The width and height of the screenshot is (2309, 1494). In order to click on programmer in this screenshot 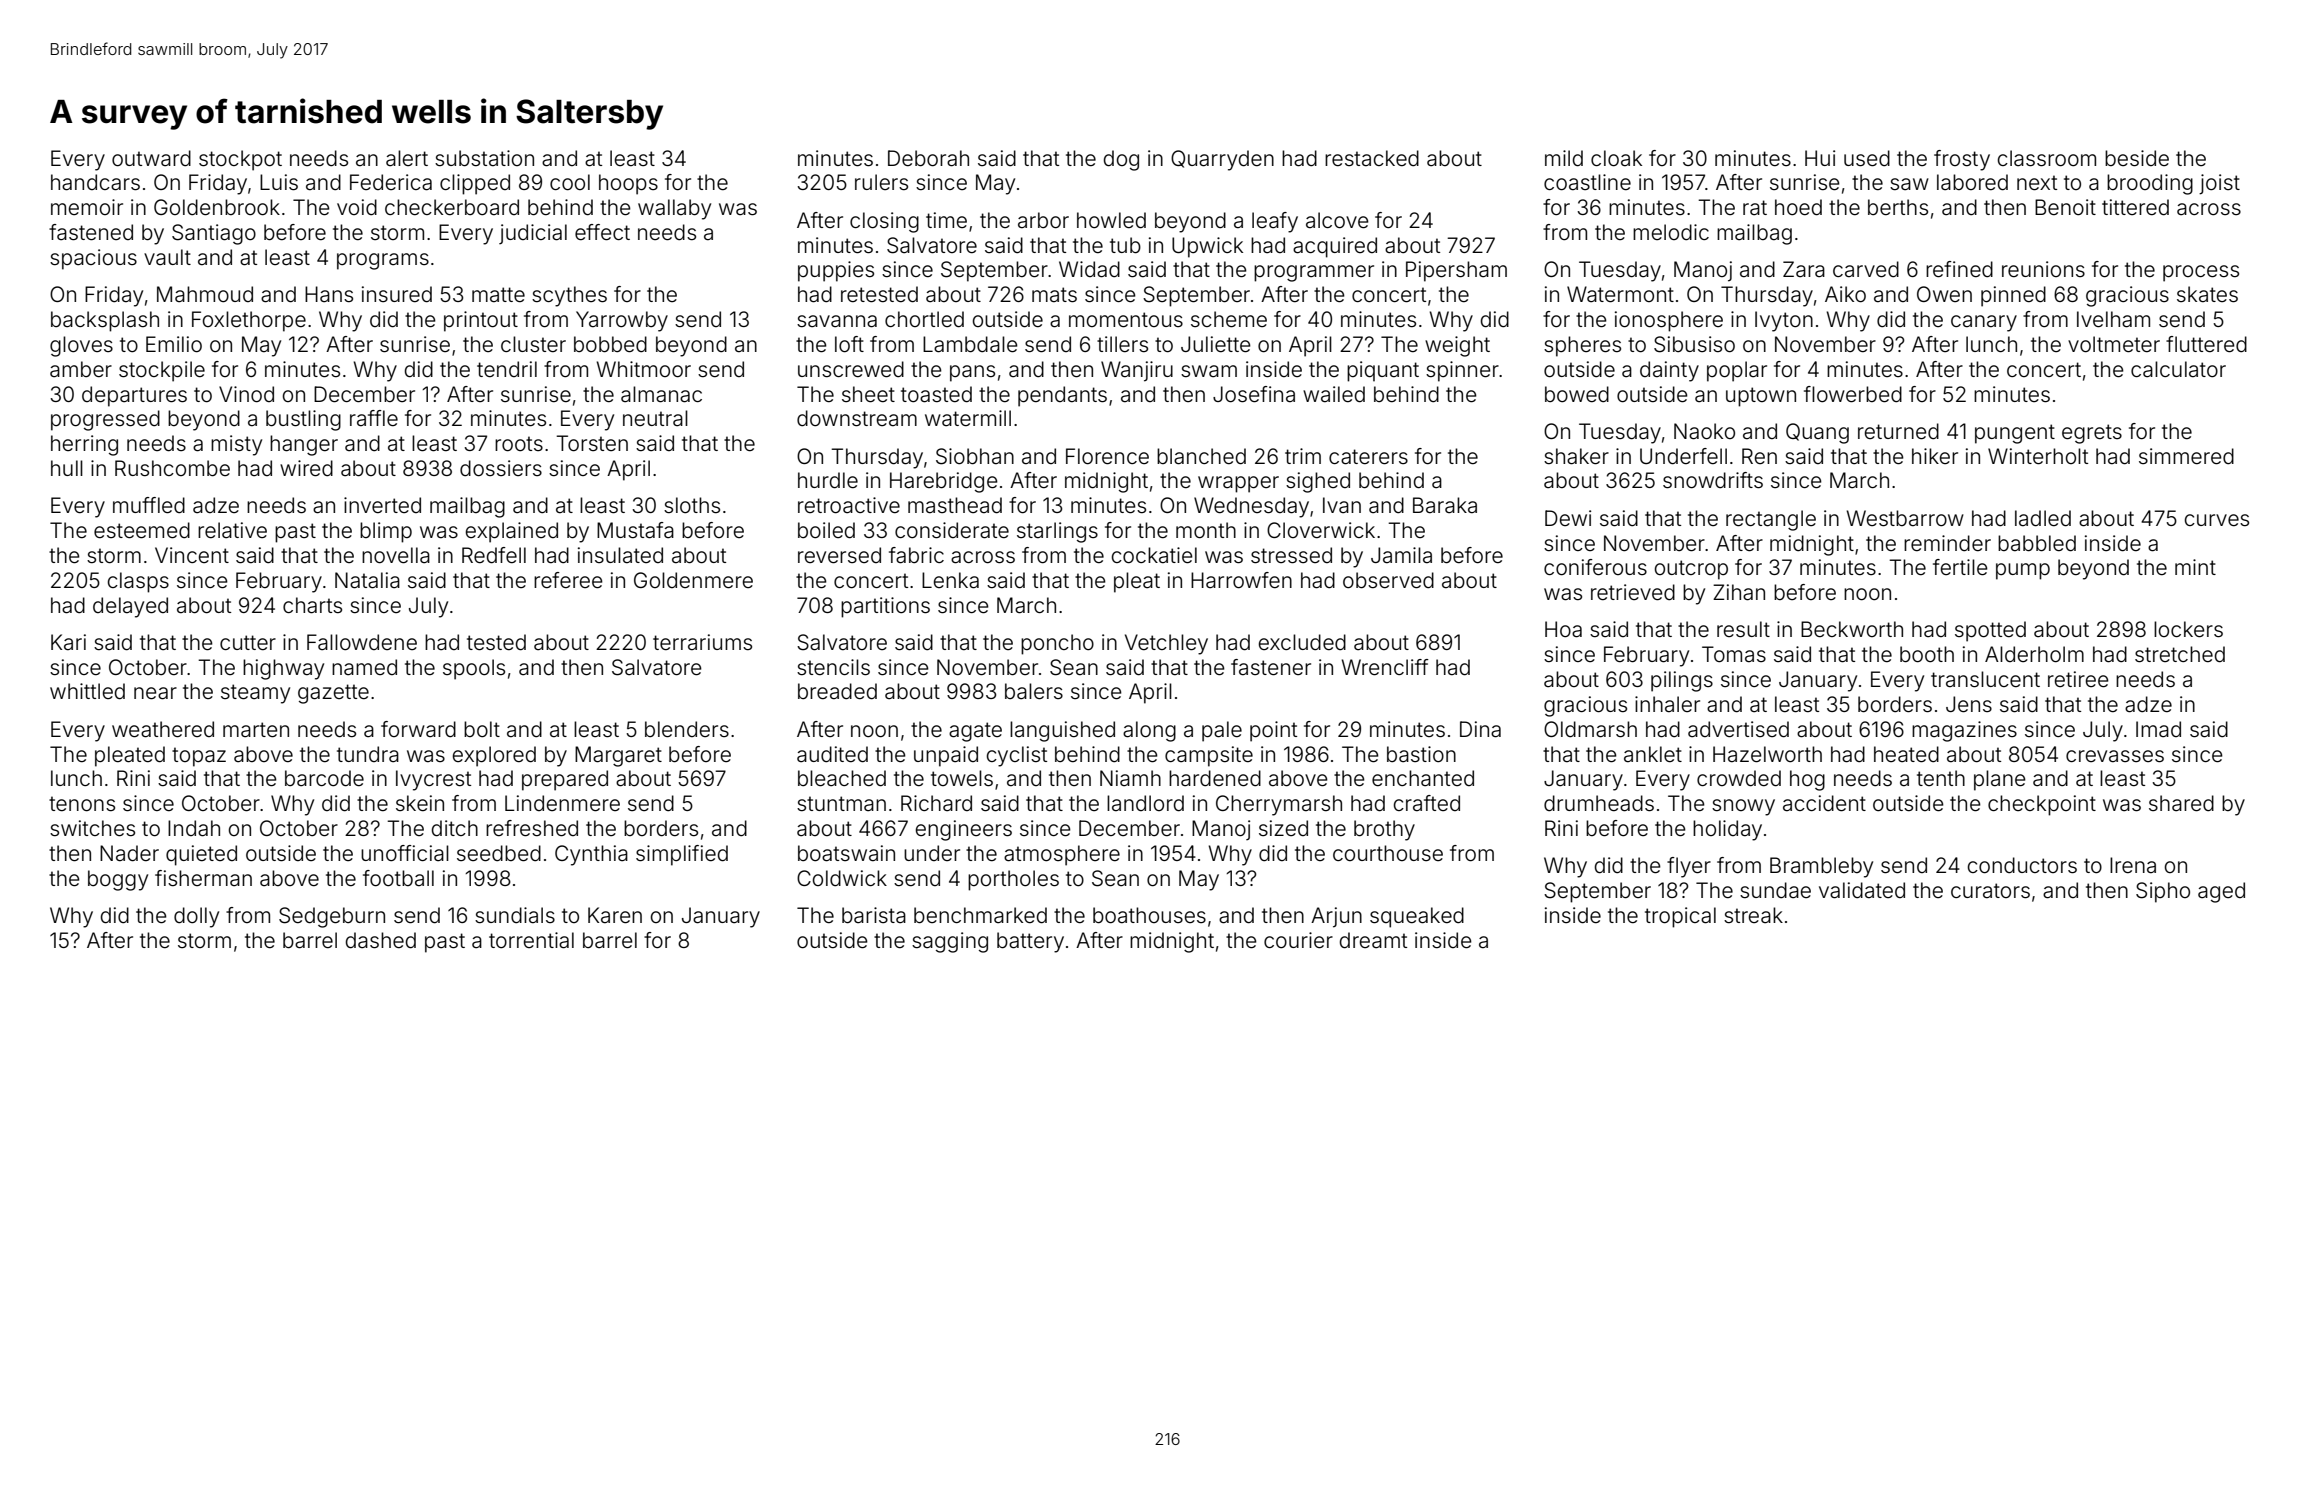, I will do `click(1314, 273)`.
